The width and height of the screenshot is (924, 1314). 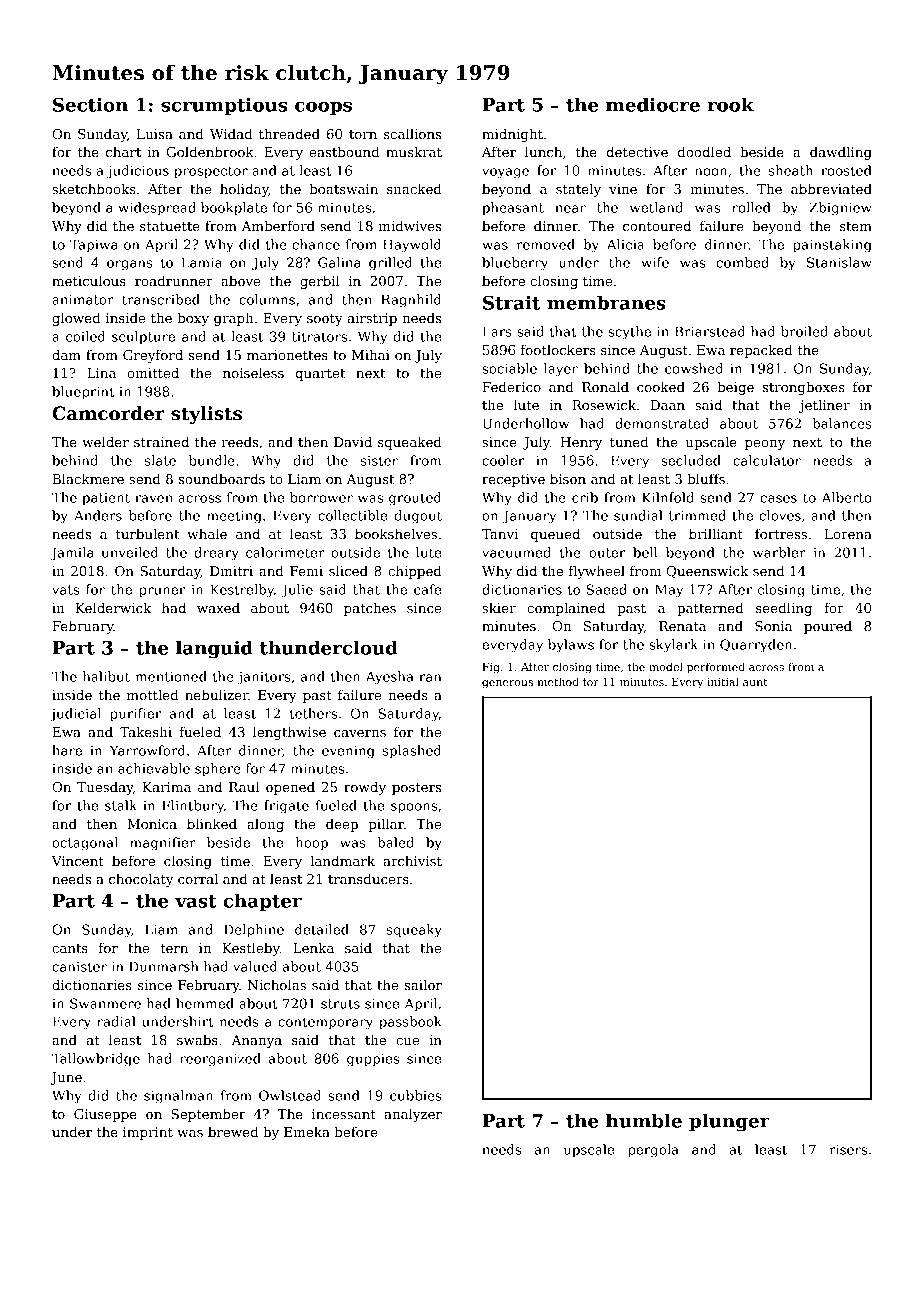 I want to click on chart, so click(x=123, y=151).
